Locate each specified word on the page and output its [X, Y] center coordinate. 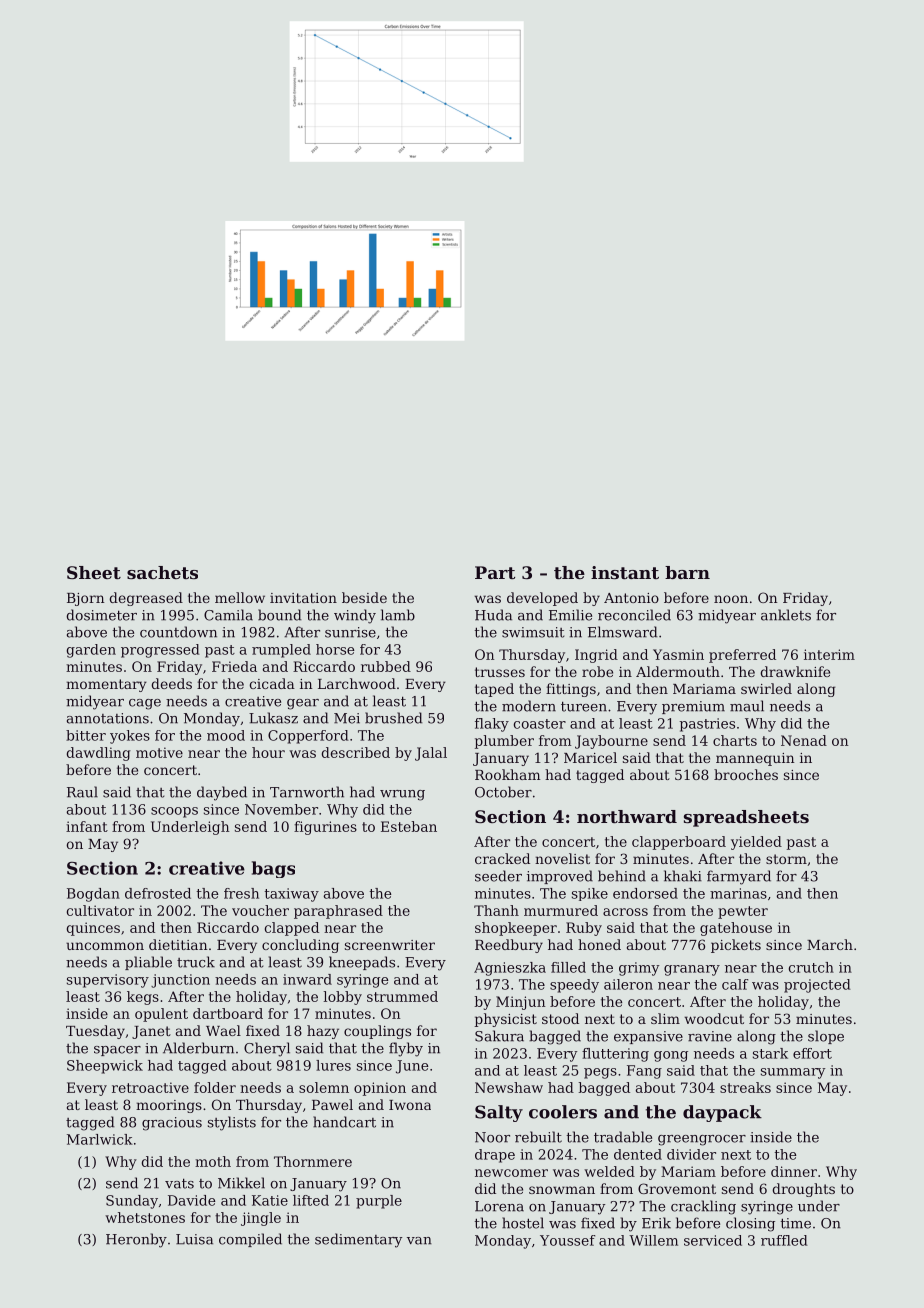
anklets [786, 615]
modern [529, 706]
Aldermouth [678, 671]
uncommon [105, 946]
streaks [745, 1087]
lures [333, 1065]
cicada [272, 683]
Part [495, 572]
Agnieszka [510, 969]
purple [379, 1202]
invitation [303, 598]
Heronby [136, 1240]
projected [817, 986]
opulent [161, 1015]
